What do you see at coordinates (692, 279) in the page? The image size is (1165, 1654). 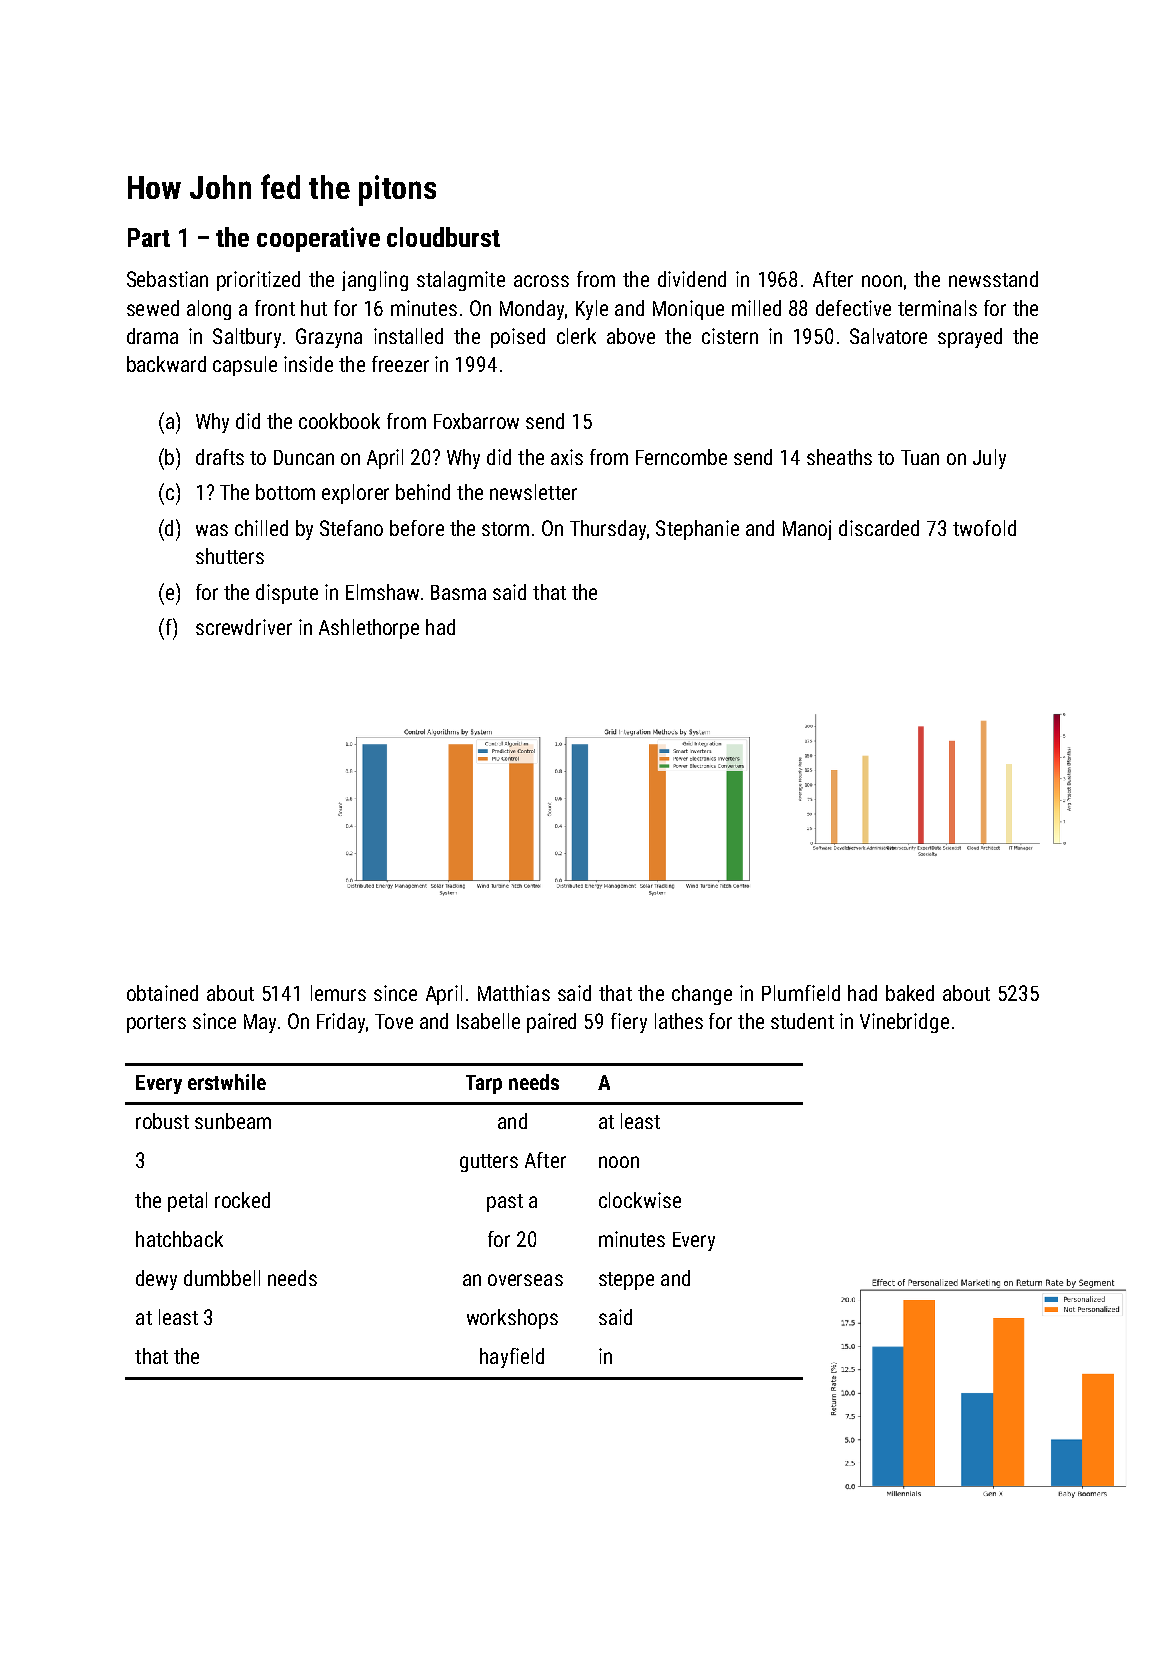 I see `dividend` at bounding box center [692, 279].
